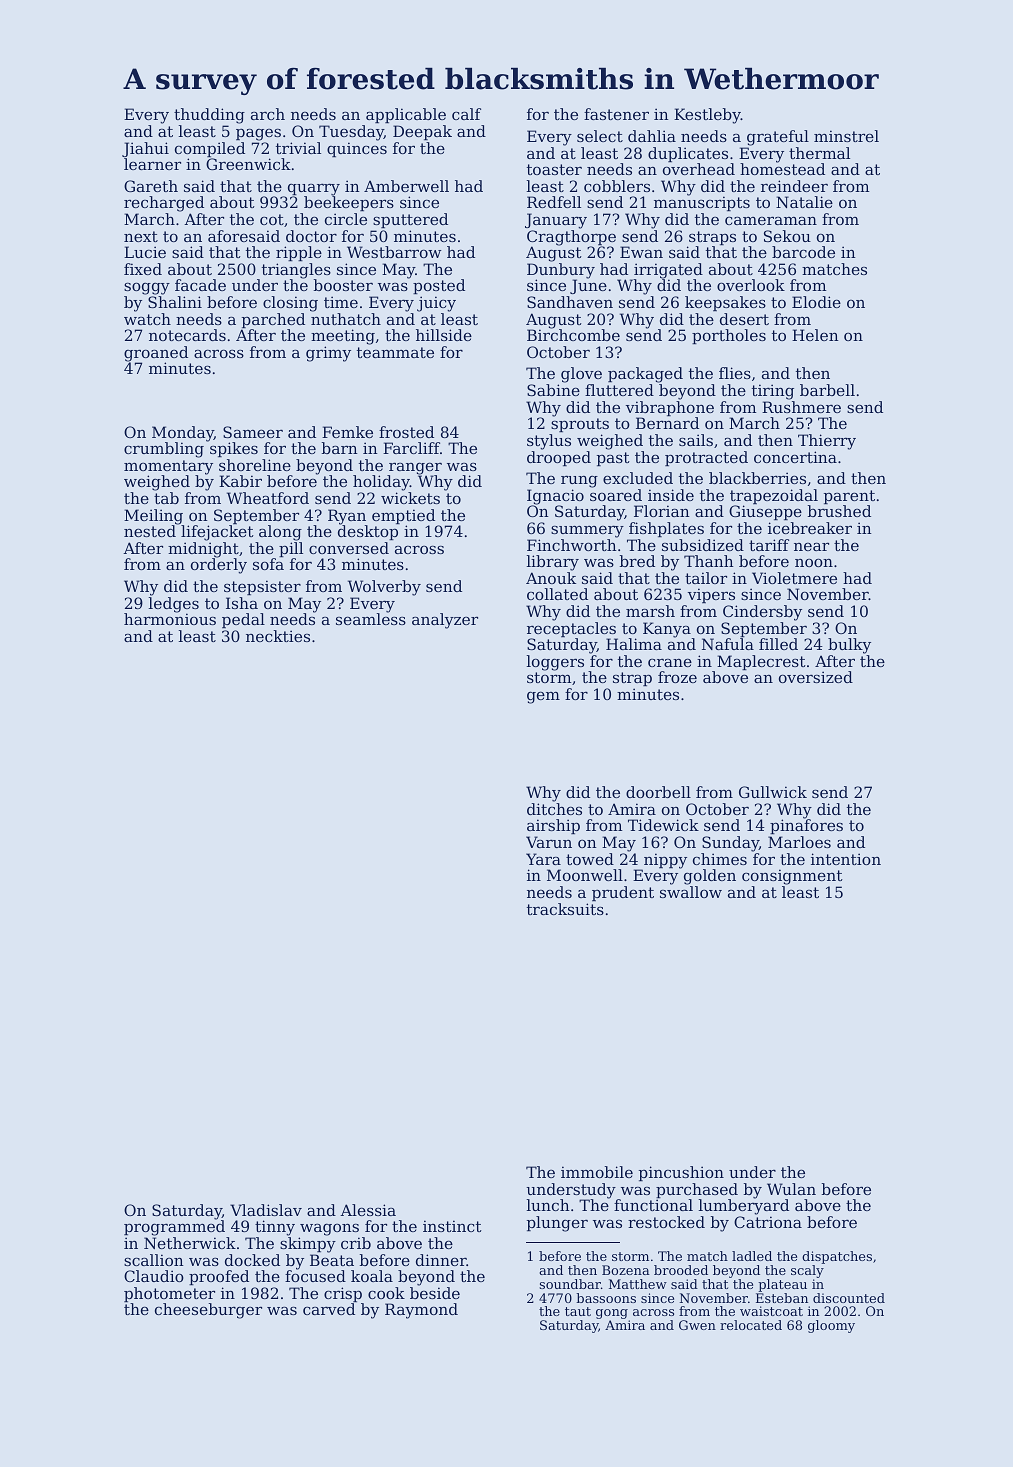 This screenshot has height=1467, width=1013. What do you see at coordinates (773, 792) in the screenshot?
I see `Gullwick` at bounding box center [773, 792].
